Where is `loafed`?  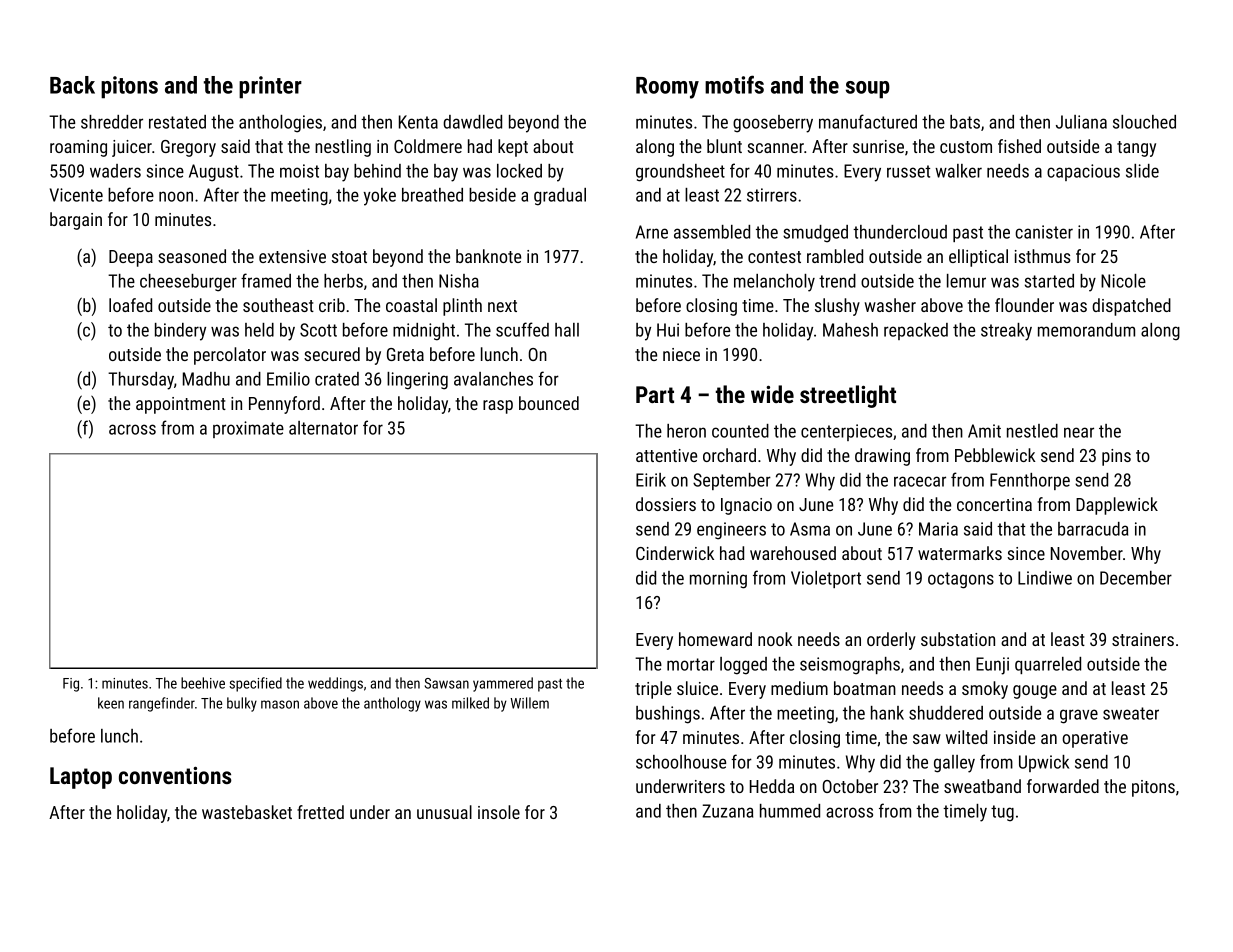
loafed is located at coordinates (130, 305).
